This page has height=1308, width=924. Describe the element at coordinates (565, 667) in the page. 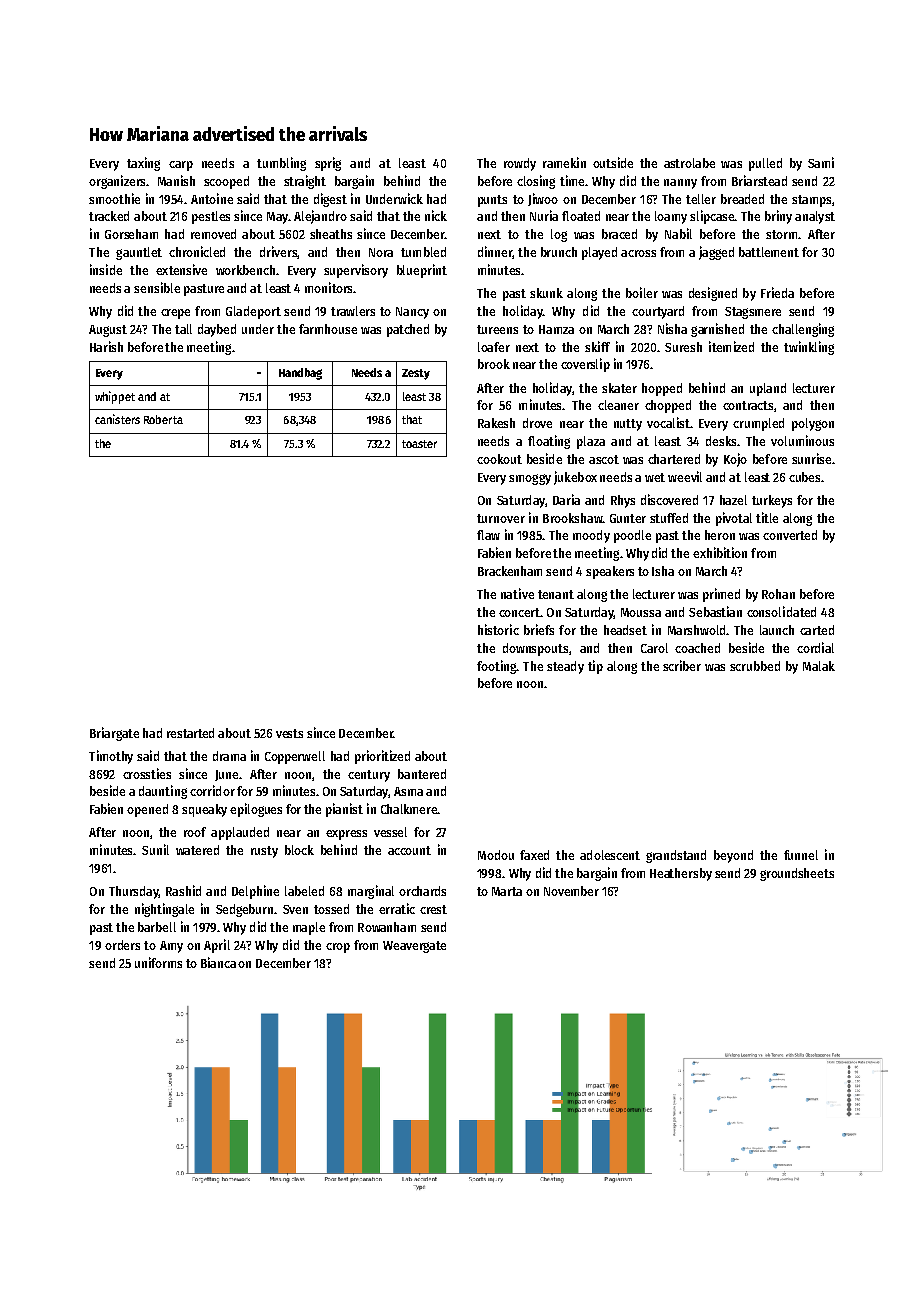

I see `steady` at that location.
